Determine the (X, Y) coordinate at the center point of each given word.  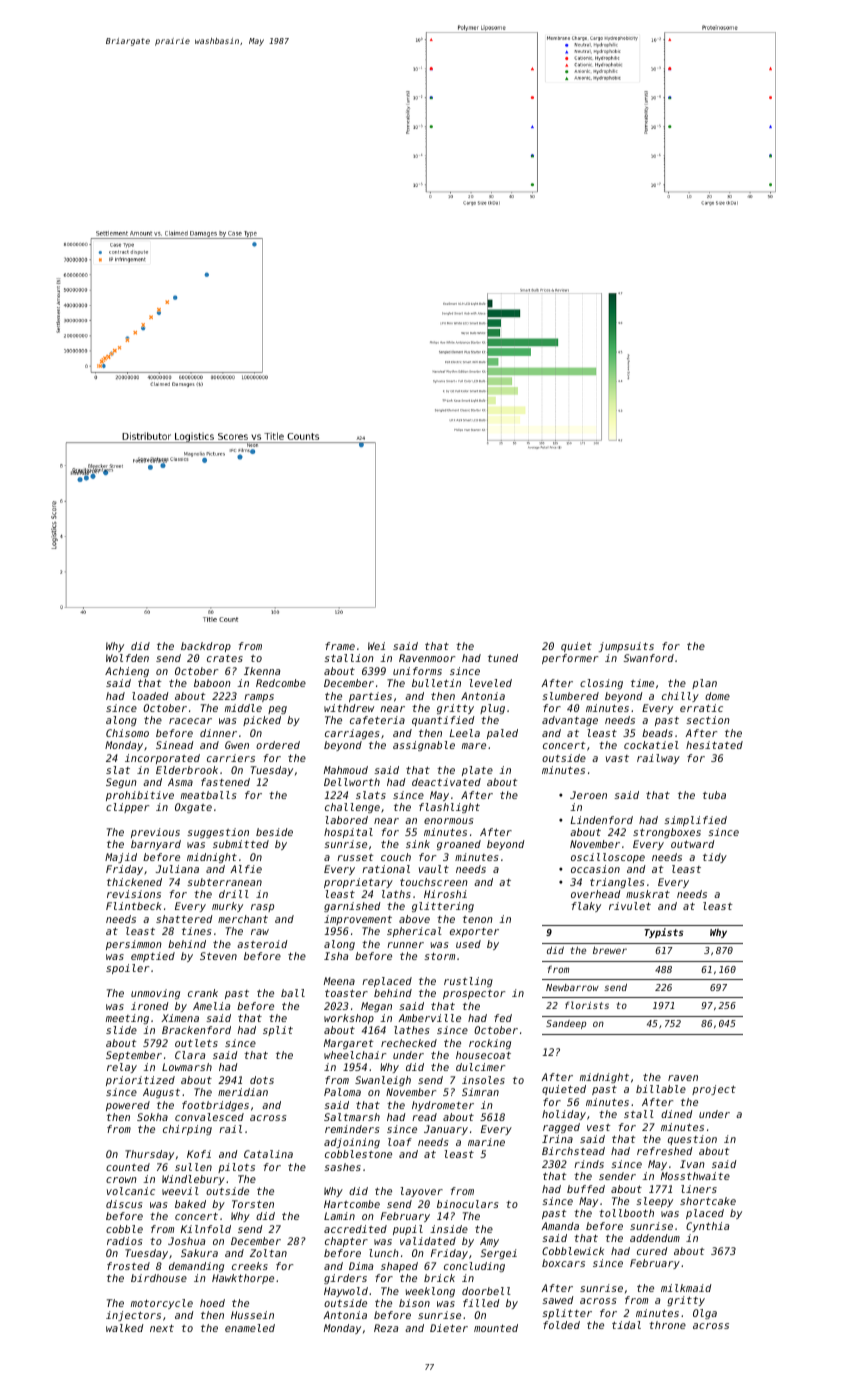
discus (124, 1204)
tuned (503, 658)
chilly (680, 697)
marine (486, 1142)
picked (262, 721)
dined (677, 1114)
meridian (243, 1092)
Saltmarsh (352, 1117)
